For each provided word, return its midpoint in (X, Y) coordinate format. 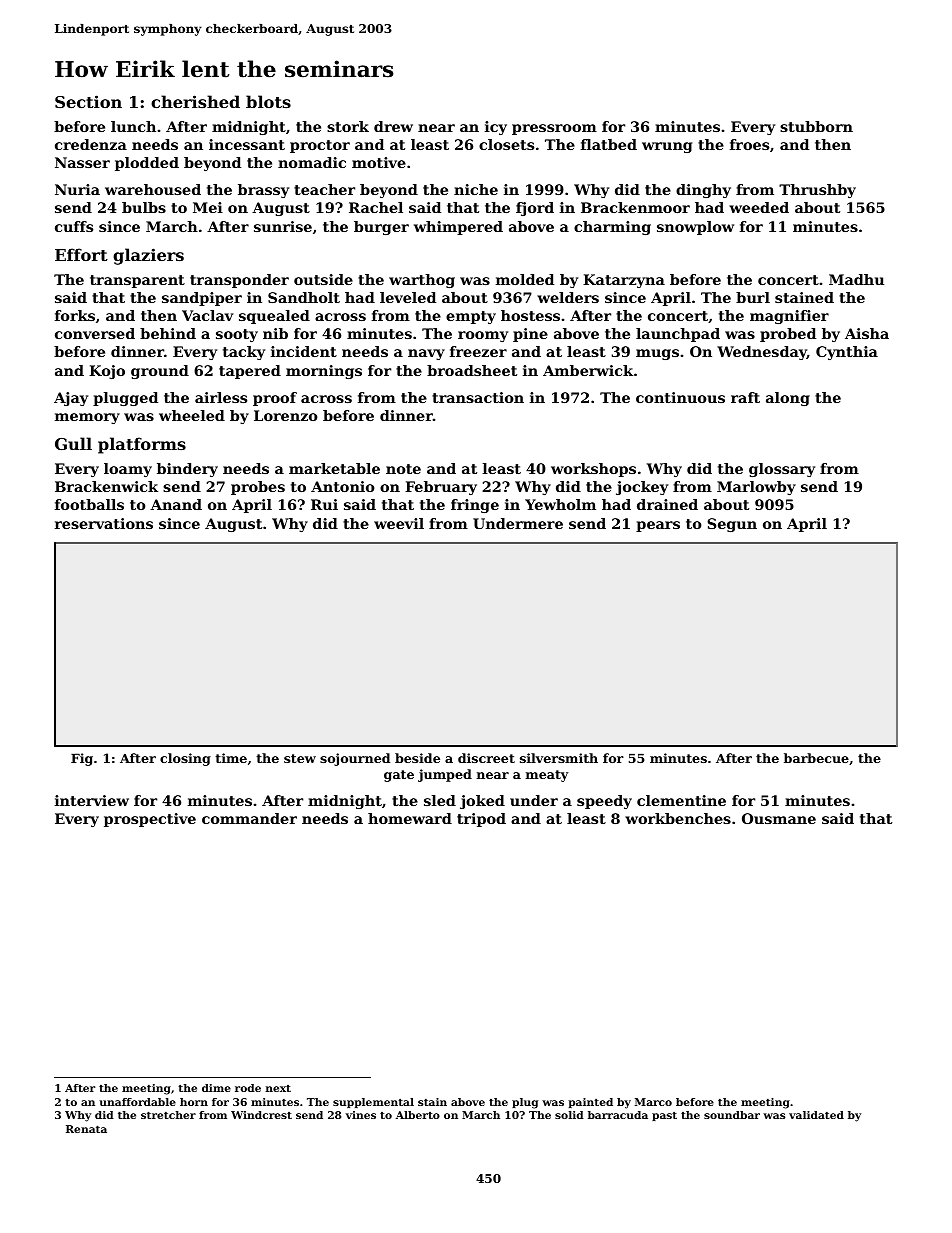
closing (185, 759)
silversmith (559, 758)
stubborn (816, 126)
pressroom (554, 129)
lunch (133, 126)
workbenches (678, 818)
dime (216, 1088)
